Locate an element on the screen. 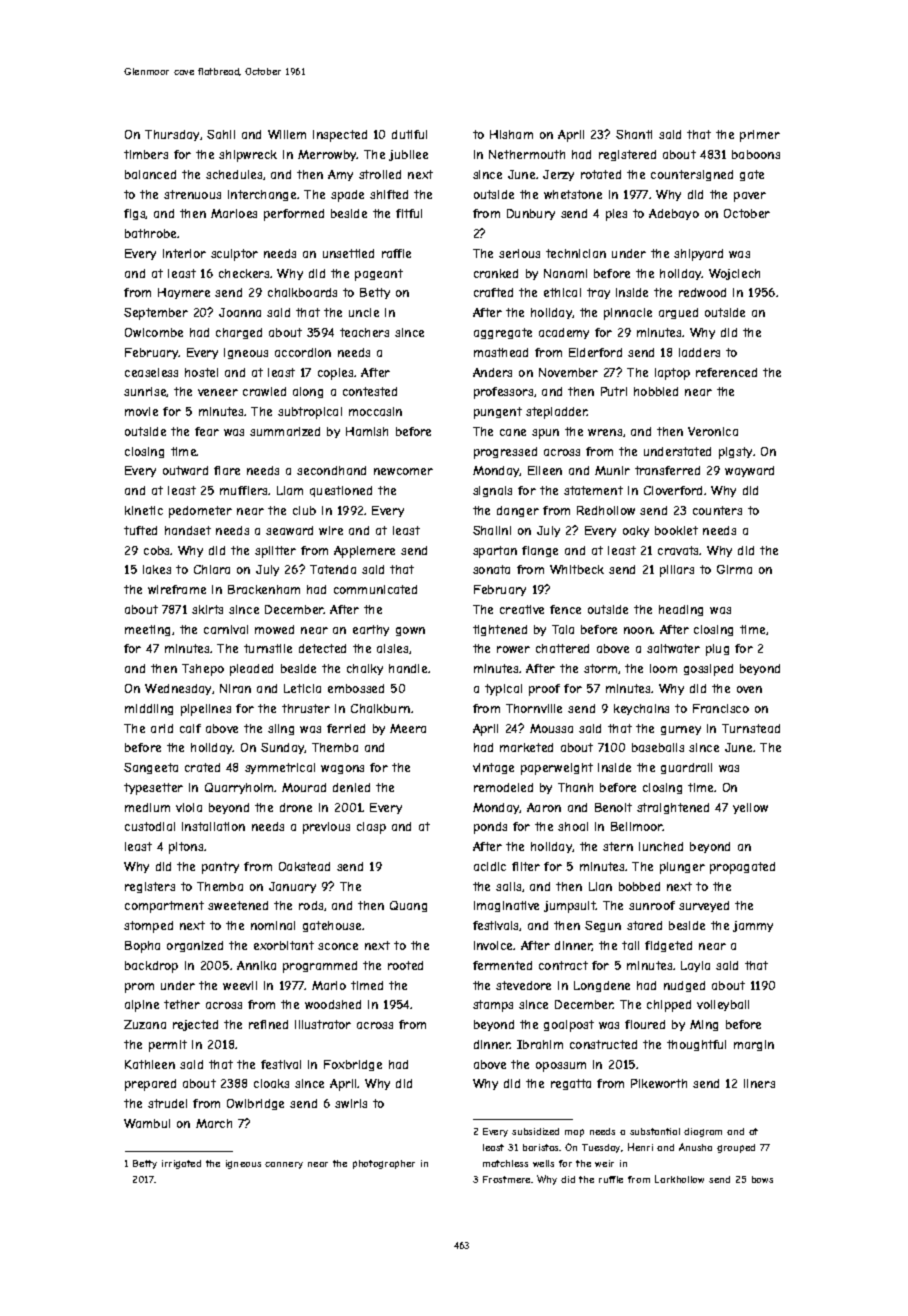 This screenshot has height=1316, width=908. proof is located at coordinates (544, 690).
